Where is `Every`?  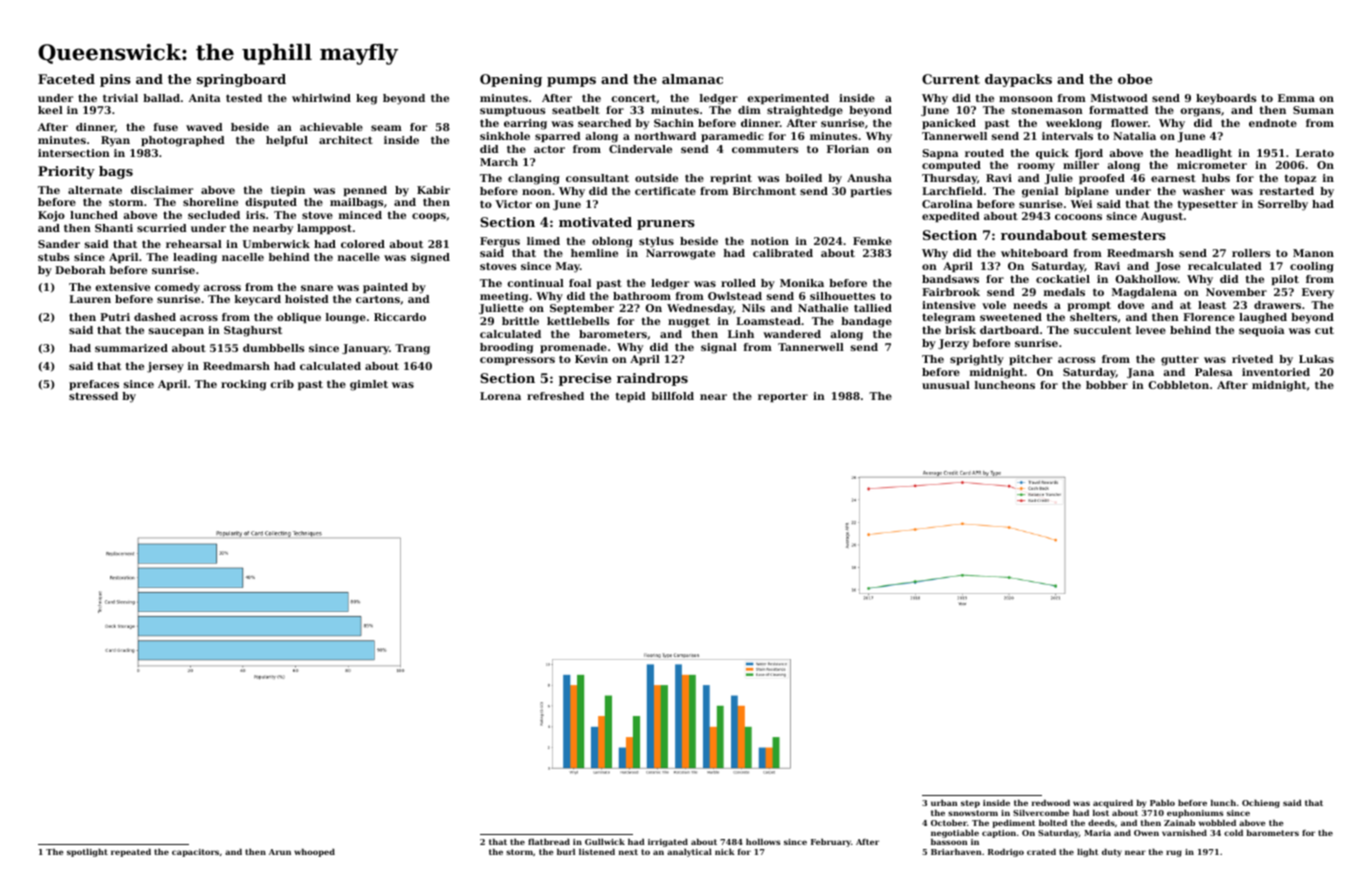 Every is located at coordinates (1318, 293).
